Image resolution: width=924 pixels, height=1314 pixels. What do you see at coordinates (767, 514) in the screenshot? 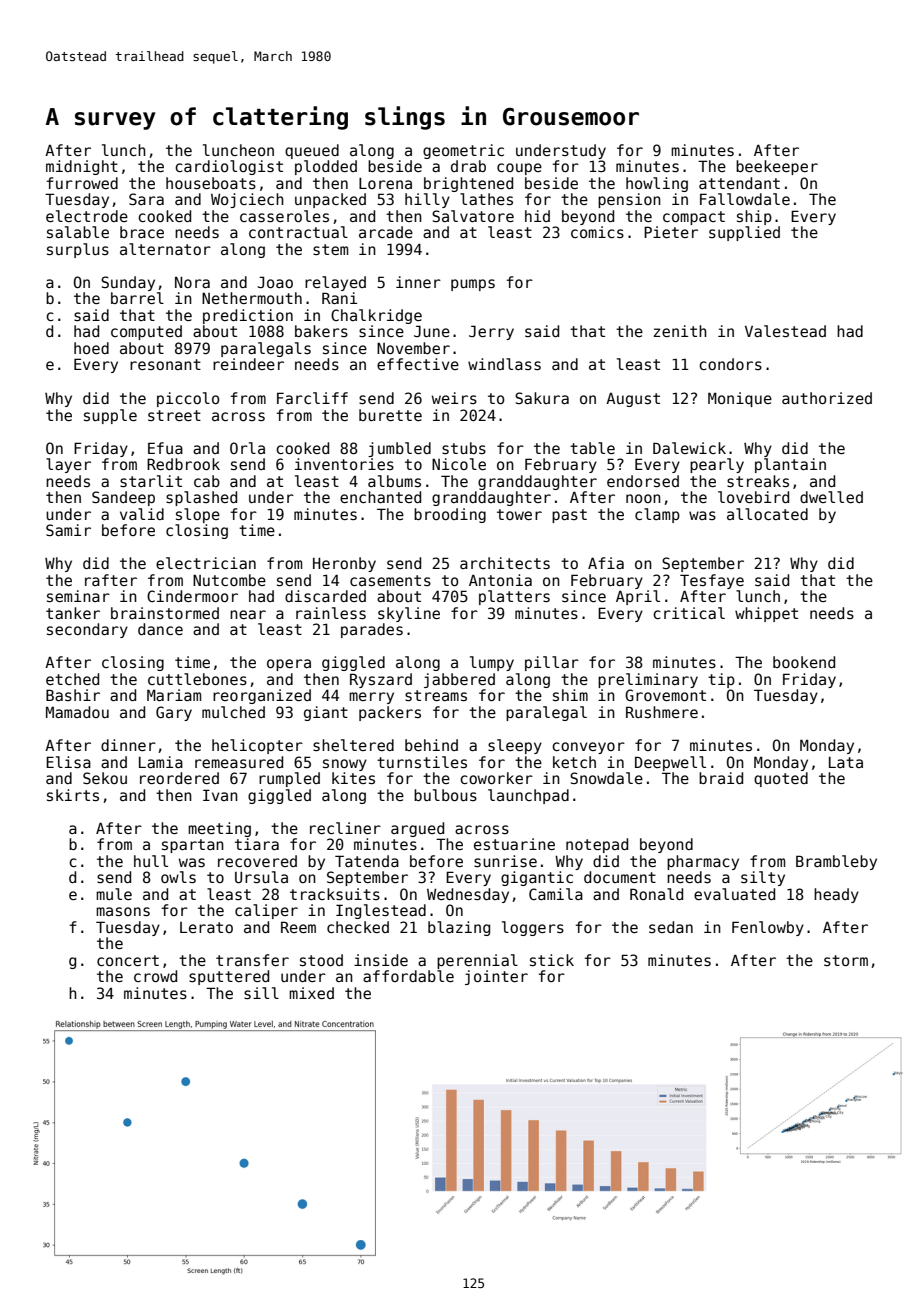
I see `allocated` at bounding box center [767, 514].
